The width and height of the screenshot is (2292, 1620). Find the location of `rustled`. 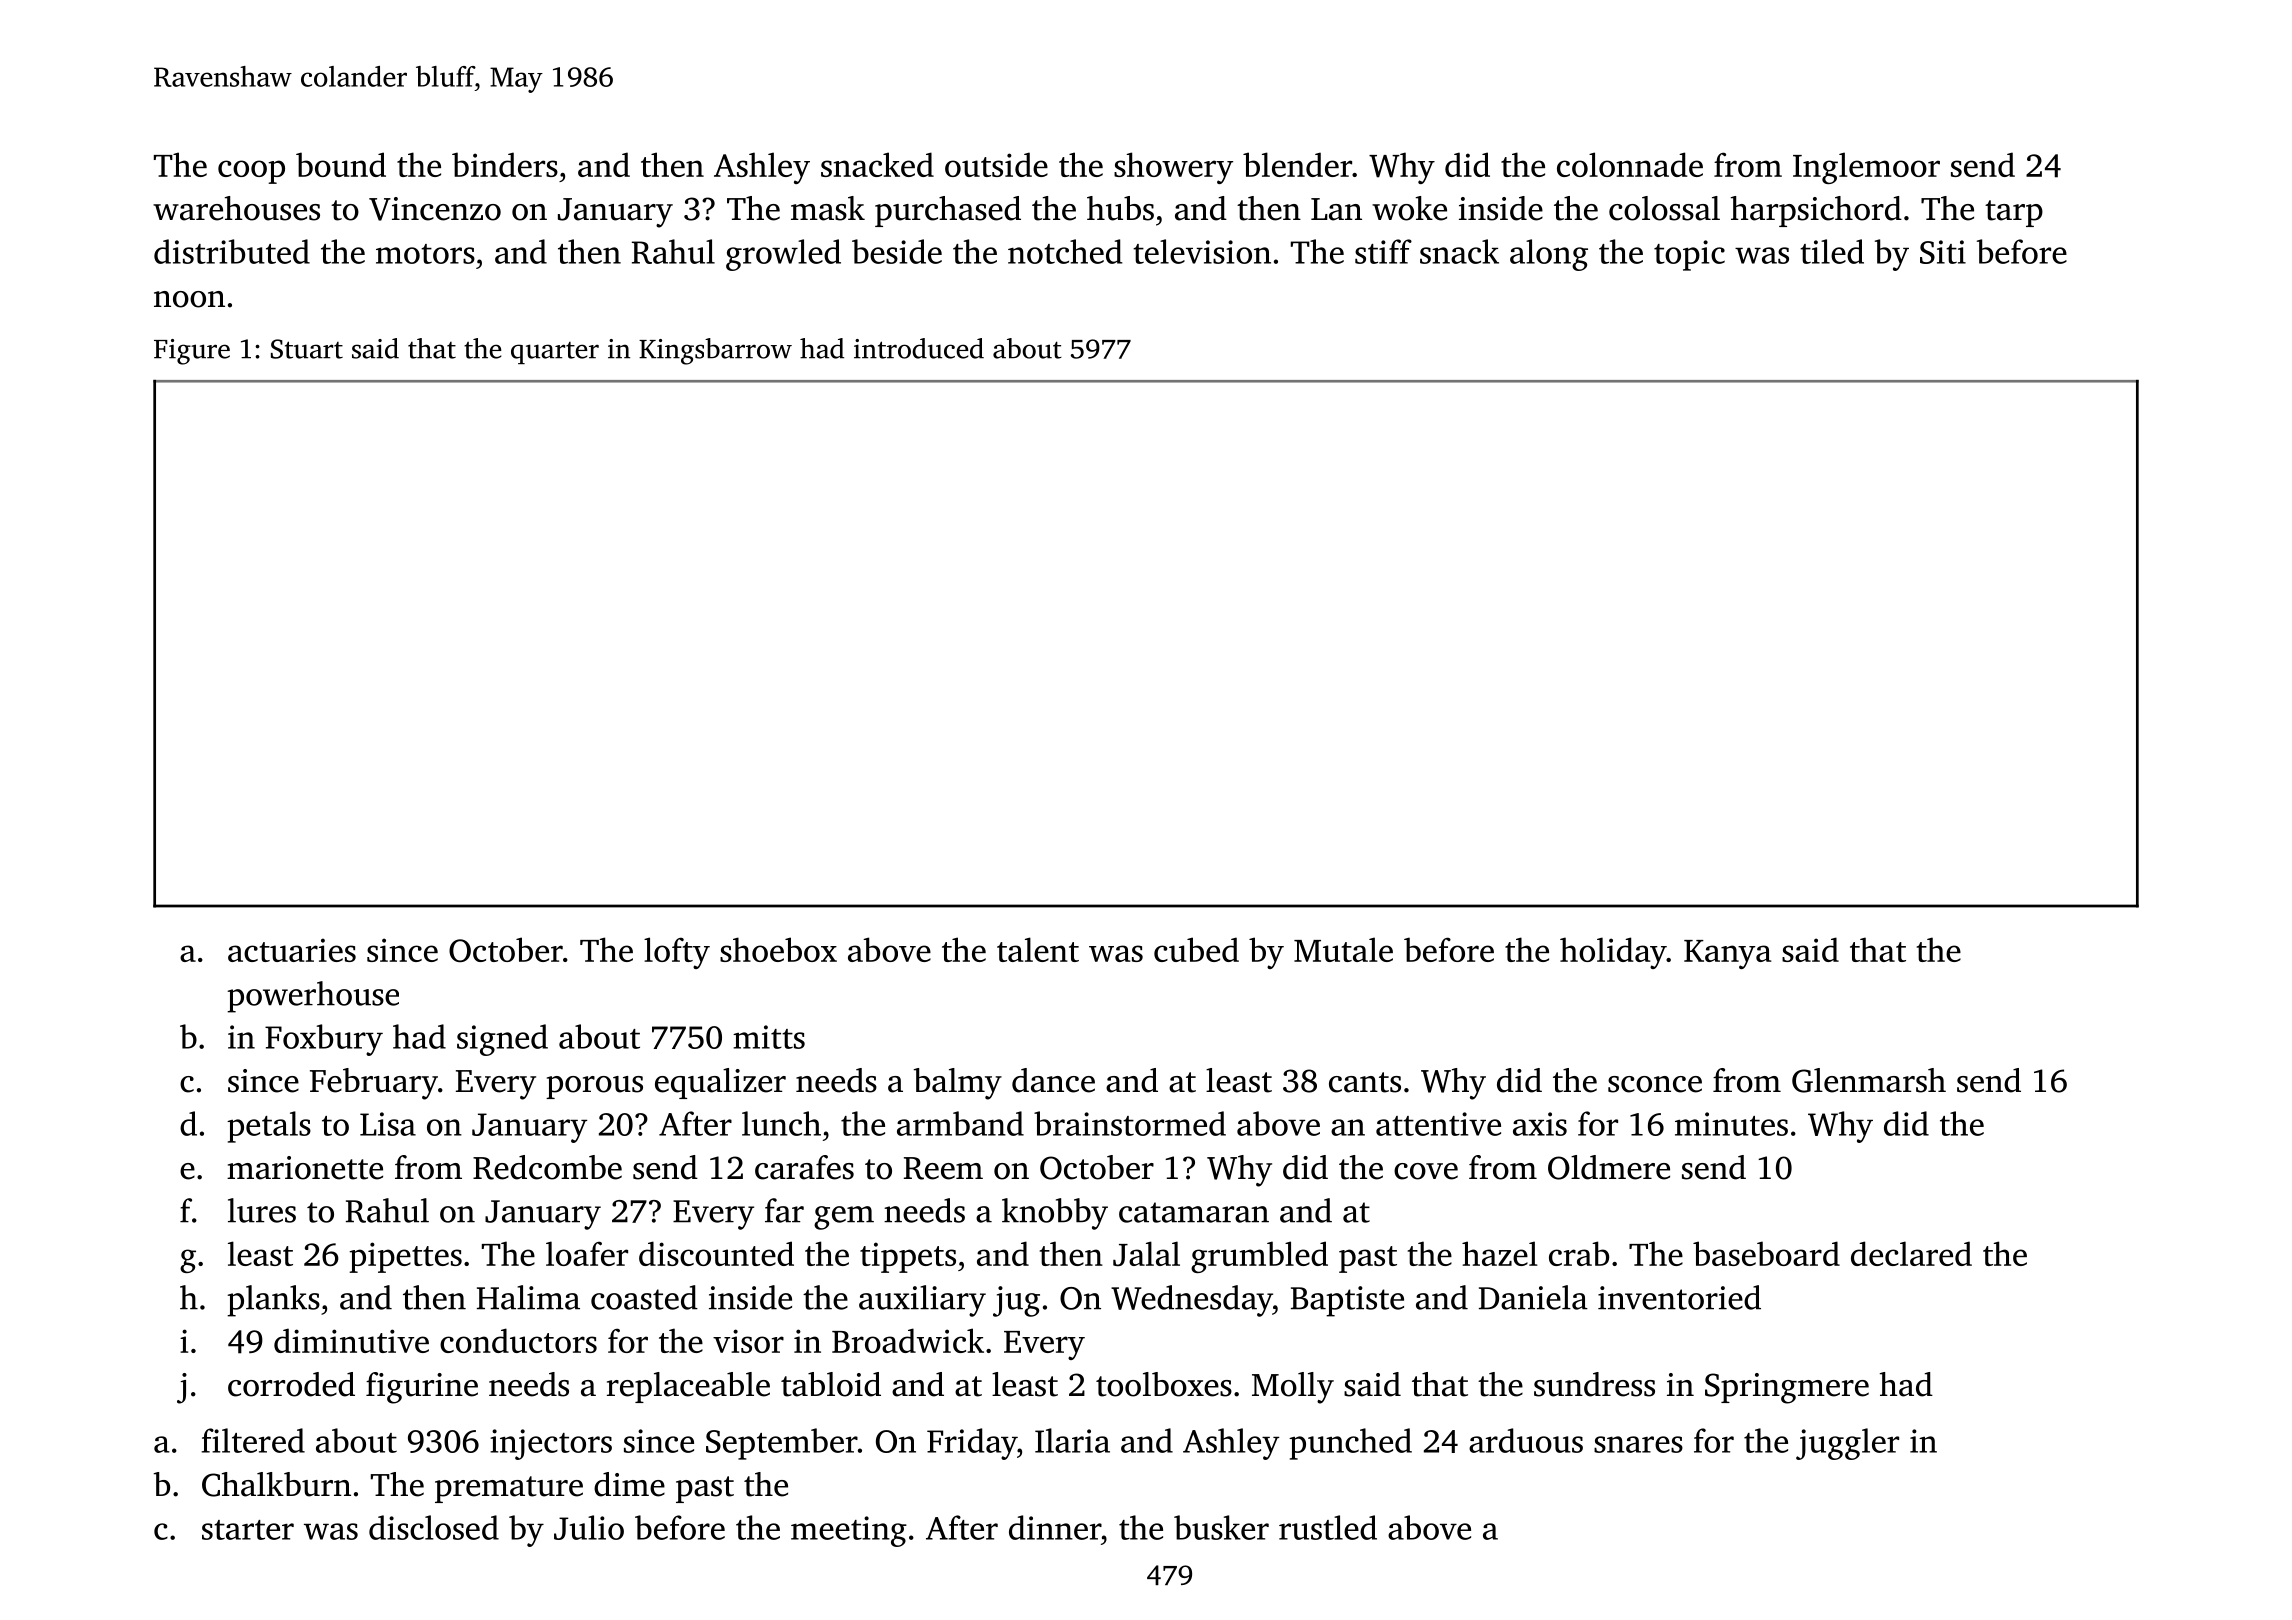

rustled is located at coordinates (1328, 1527).
